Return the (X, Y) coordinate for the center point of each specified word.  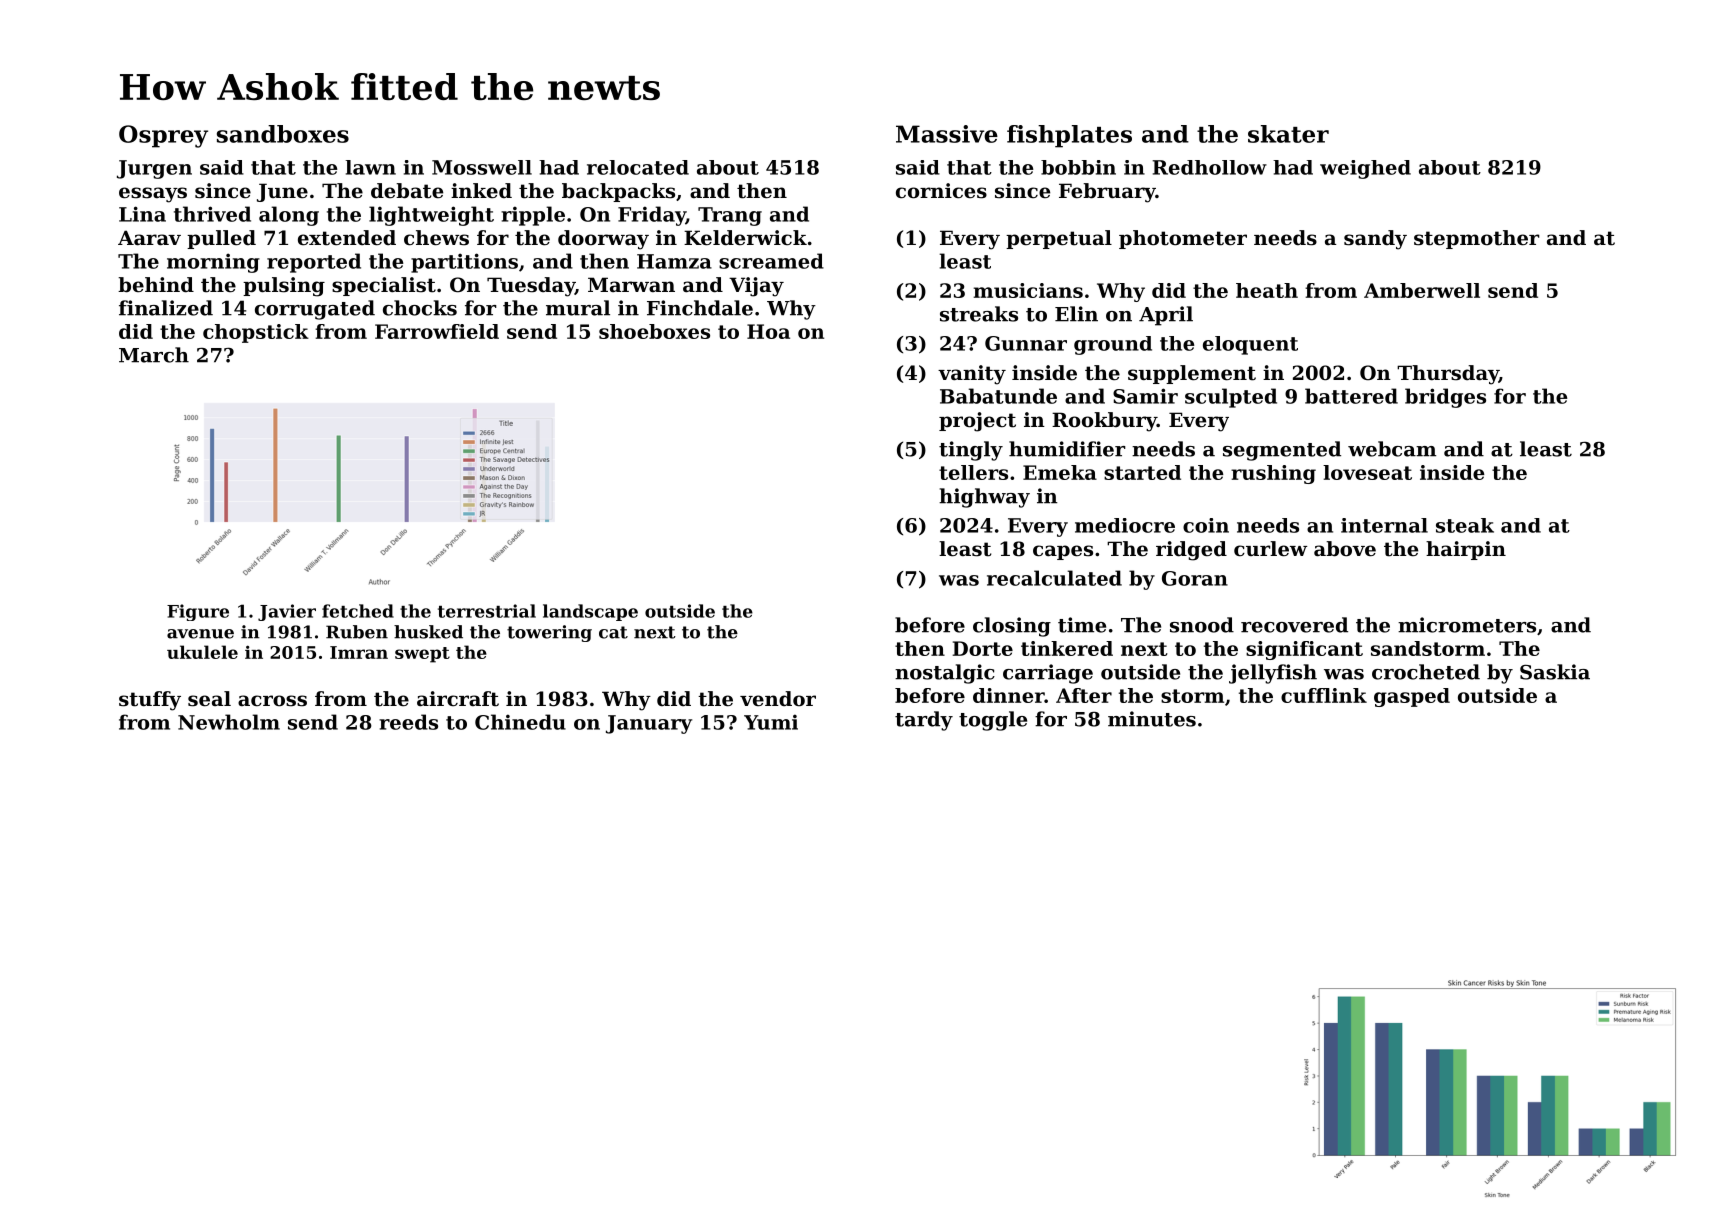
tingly (971, 451)
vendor (778, 699)
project (977, 422)
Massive (947, 134)
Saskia (1555, 672)
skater (1288, 134)
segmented (1282, 451)
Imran (359, 652)
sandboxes (283, 134)
